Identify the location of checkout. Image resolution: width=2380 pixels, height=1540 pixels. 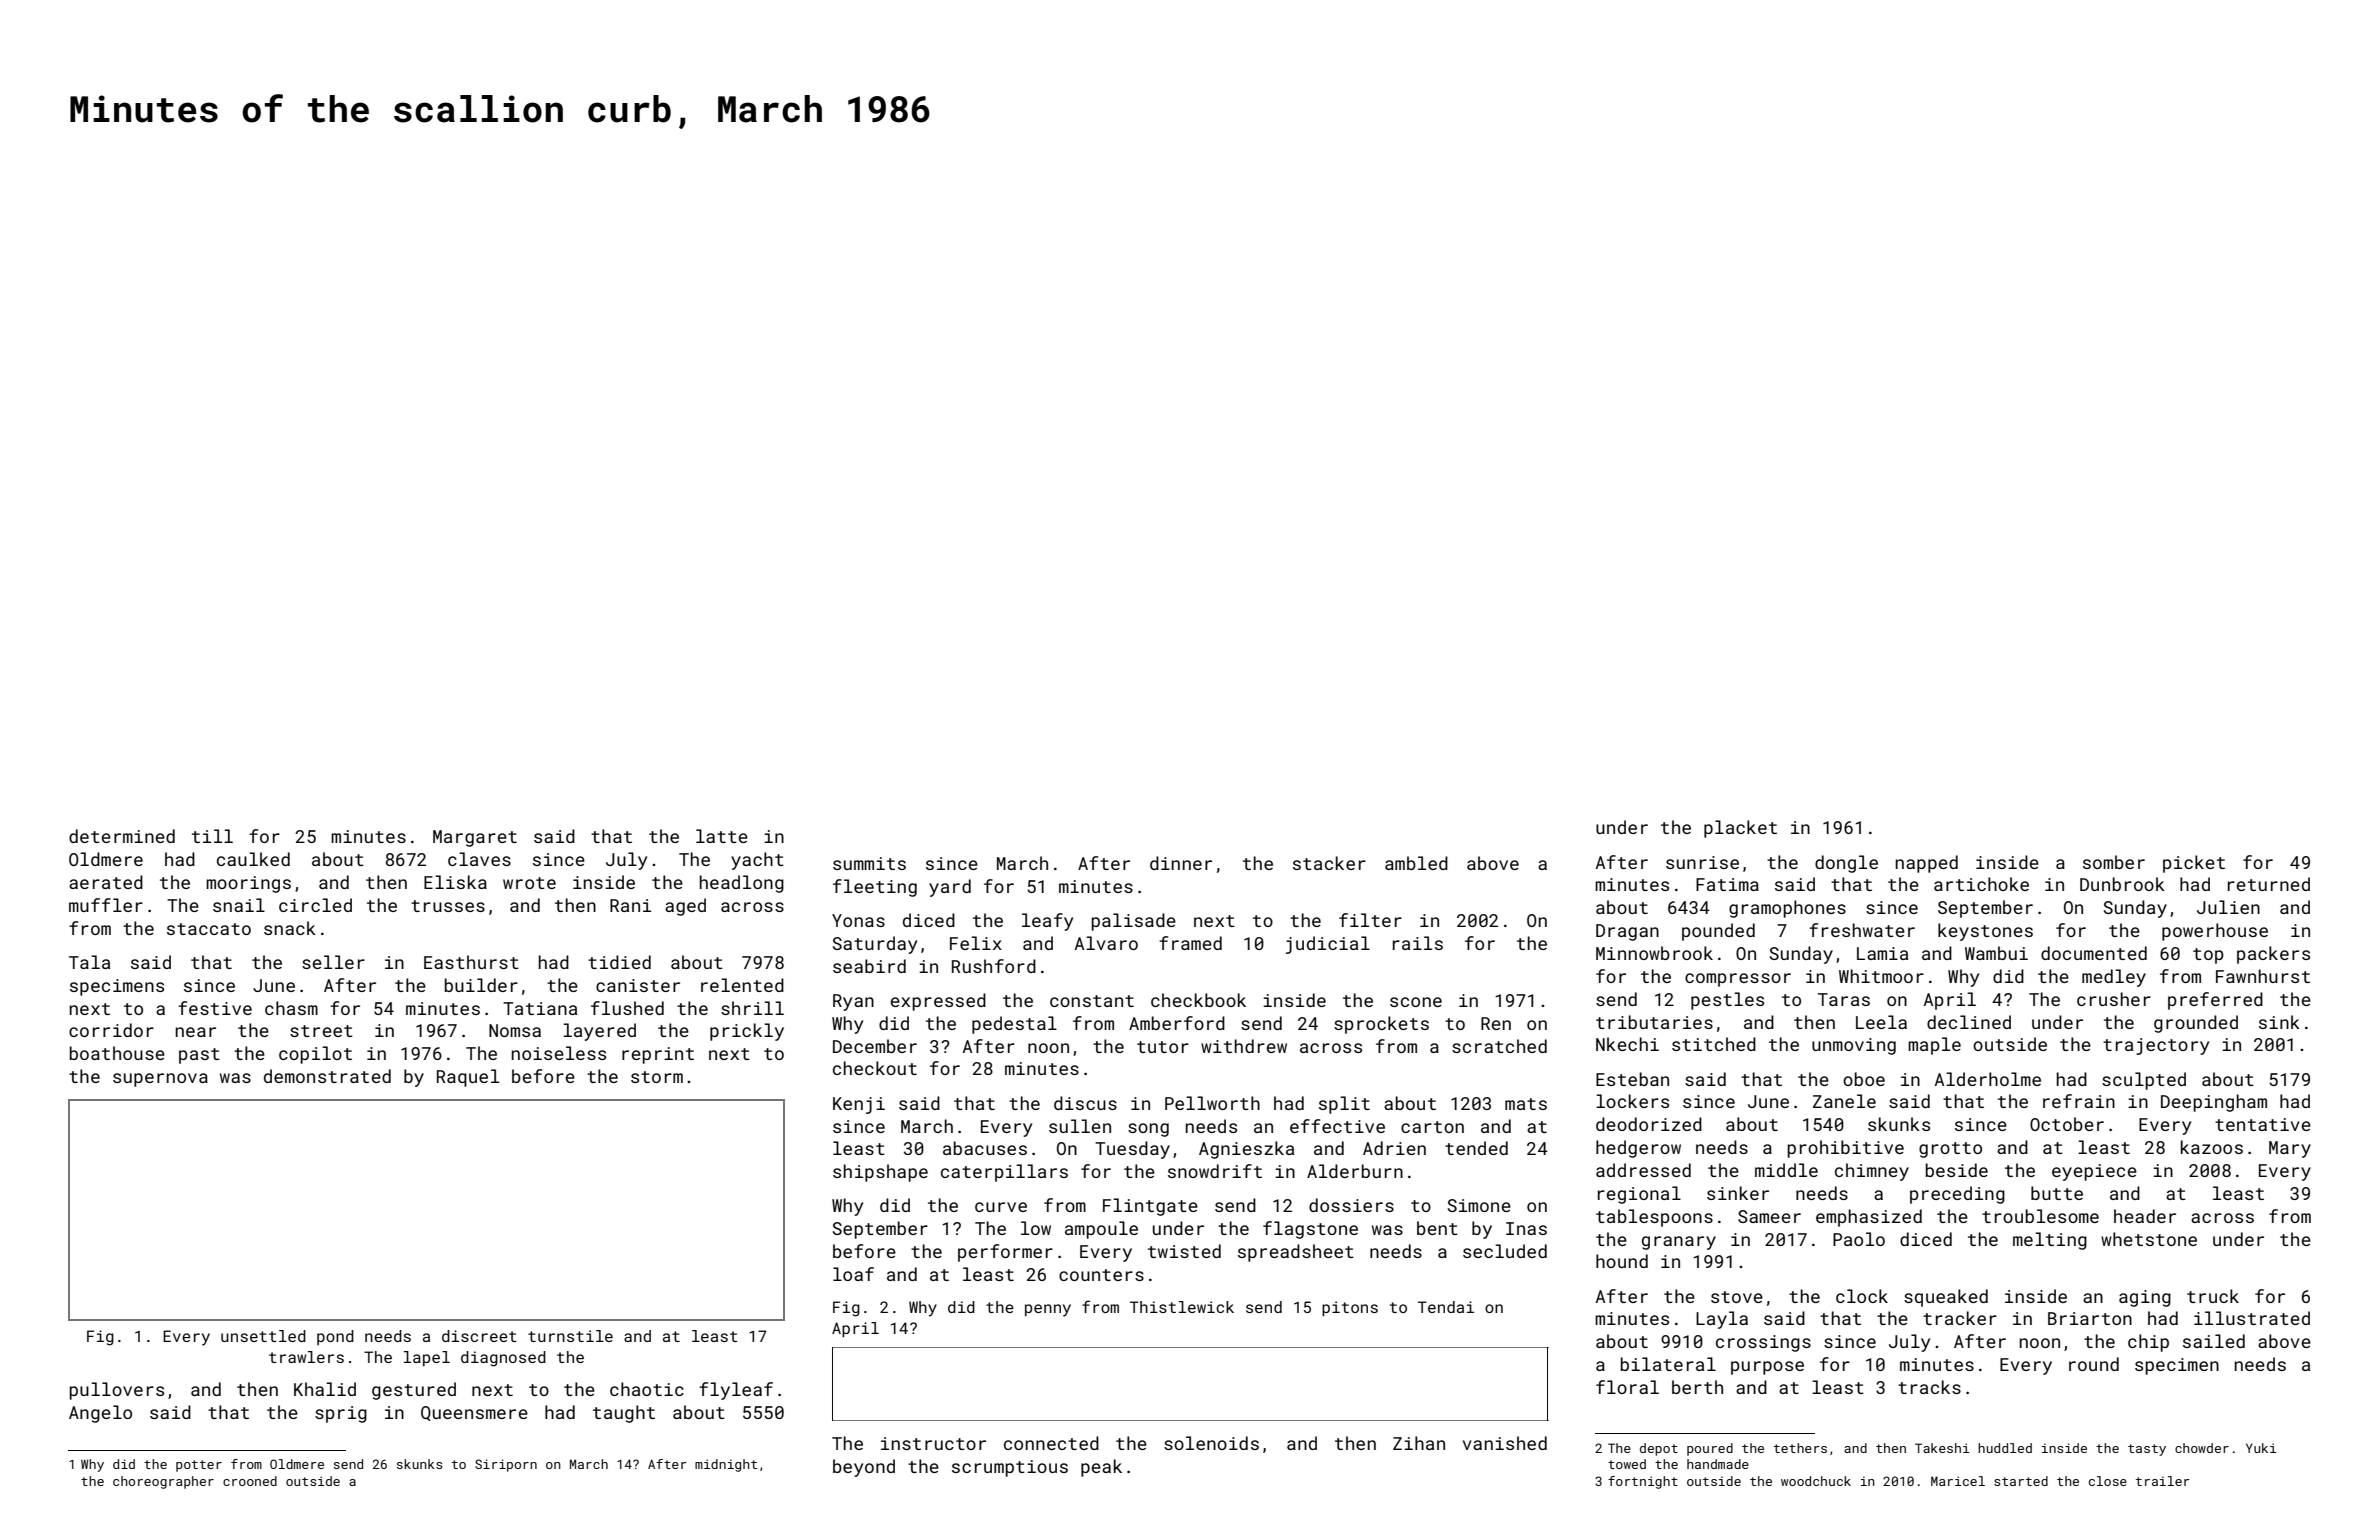
(875, 1068).
